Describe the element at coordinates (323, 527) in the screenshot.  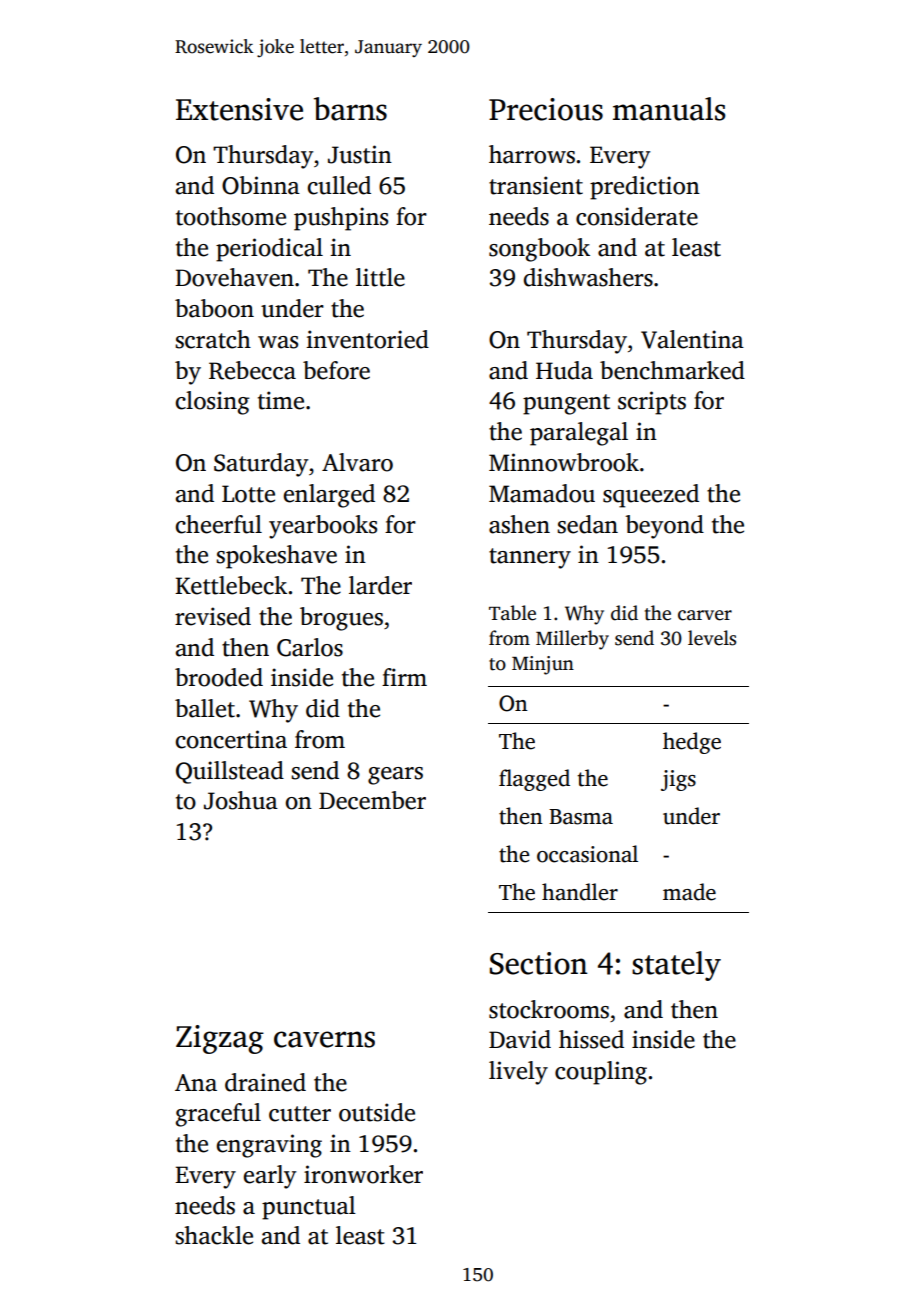
I see `yearbooks` at that location.
